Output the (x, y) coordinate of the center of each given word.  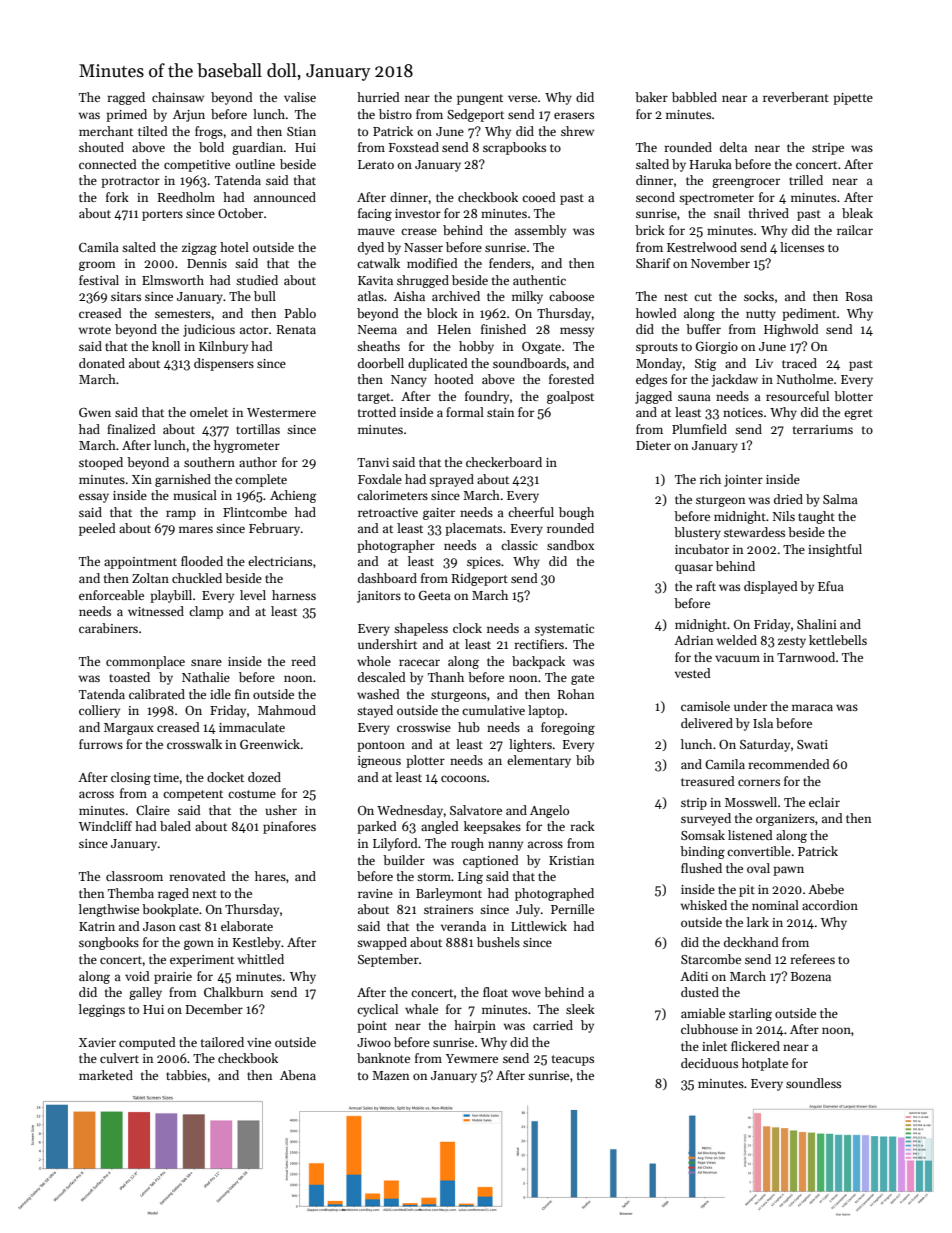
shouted (101, 147)
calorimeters (392, 495)
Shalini (817, 624)
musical (195, 495)
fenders (510, 263)
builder (404, 860)
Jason (159, 926)
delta (733, 147)
